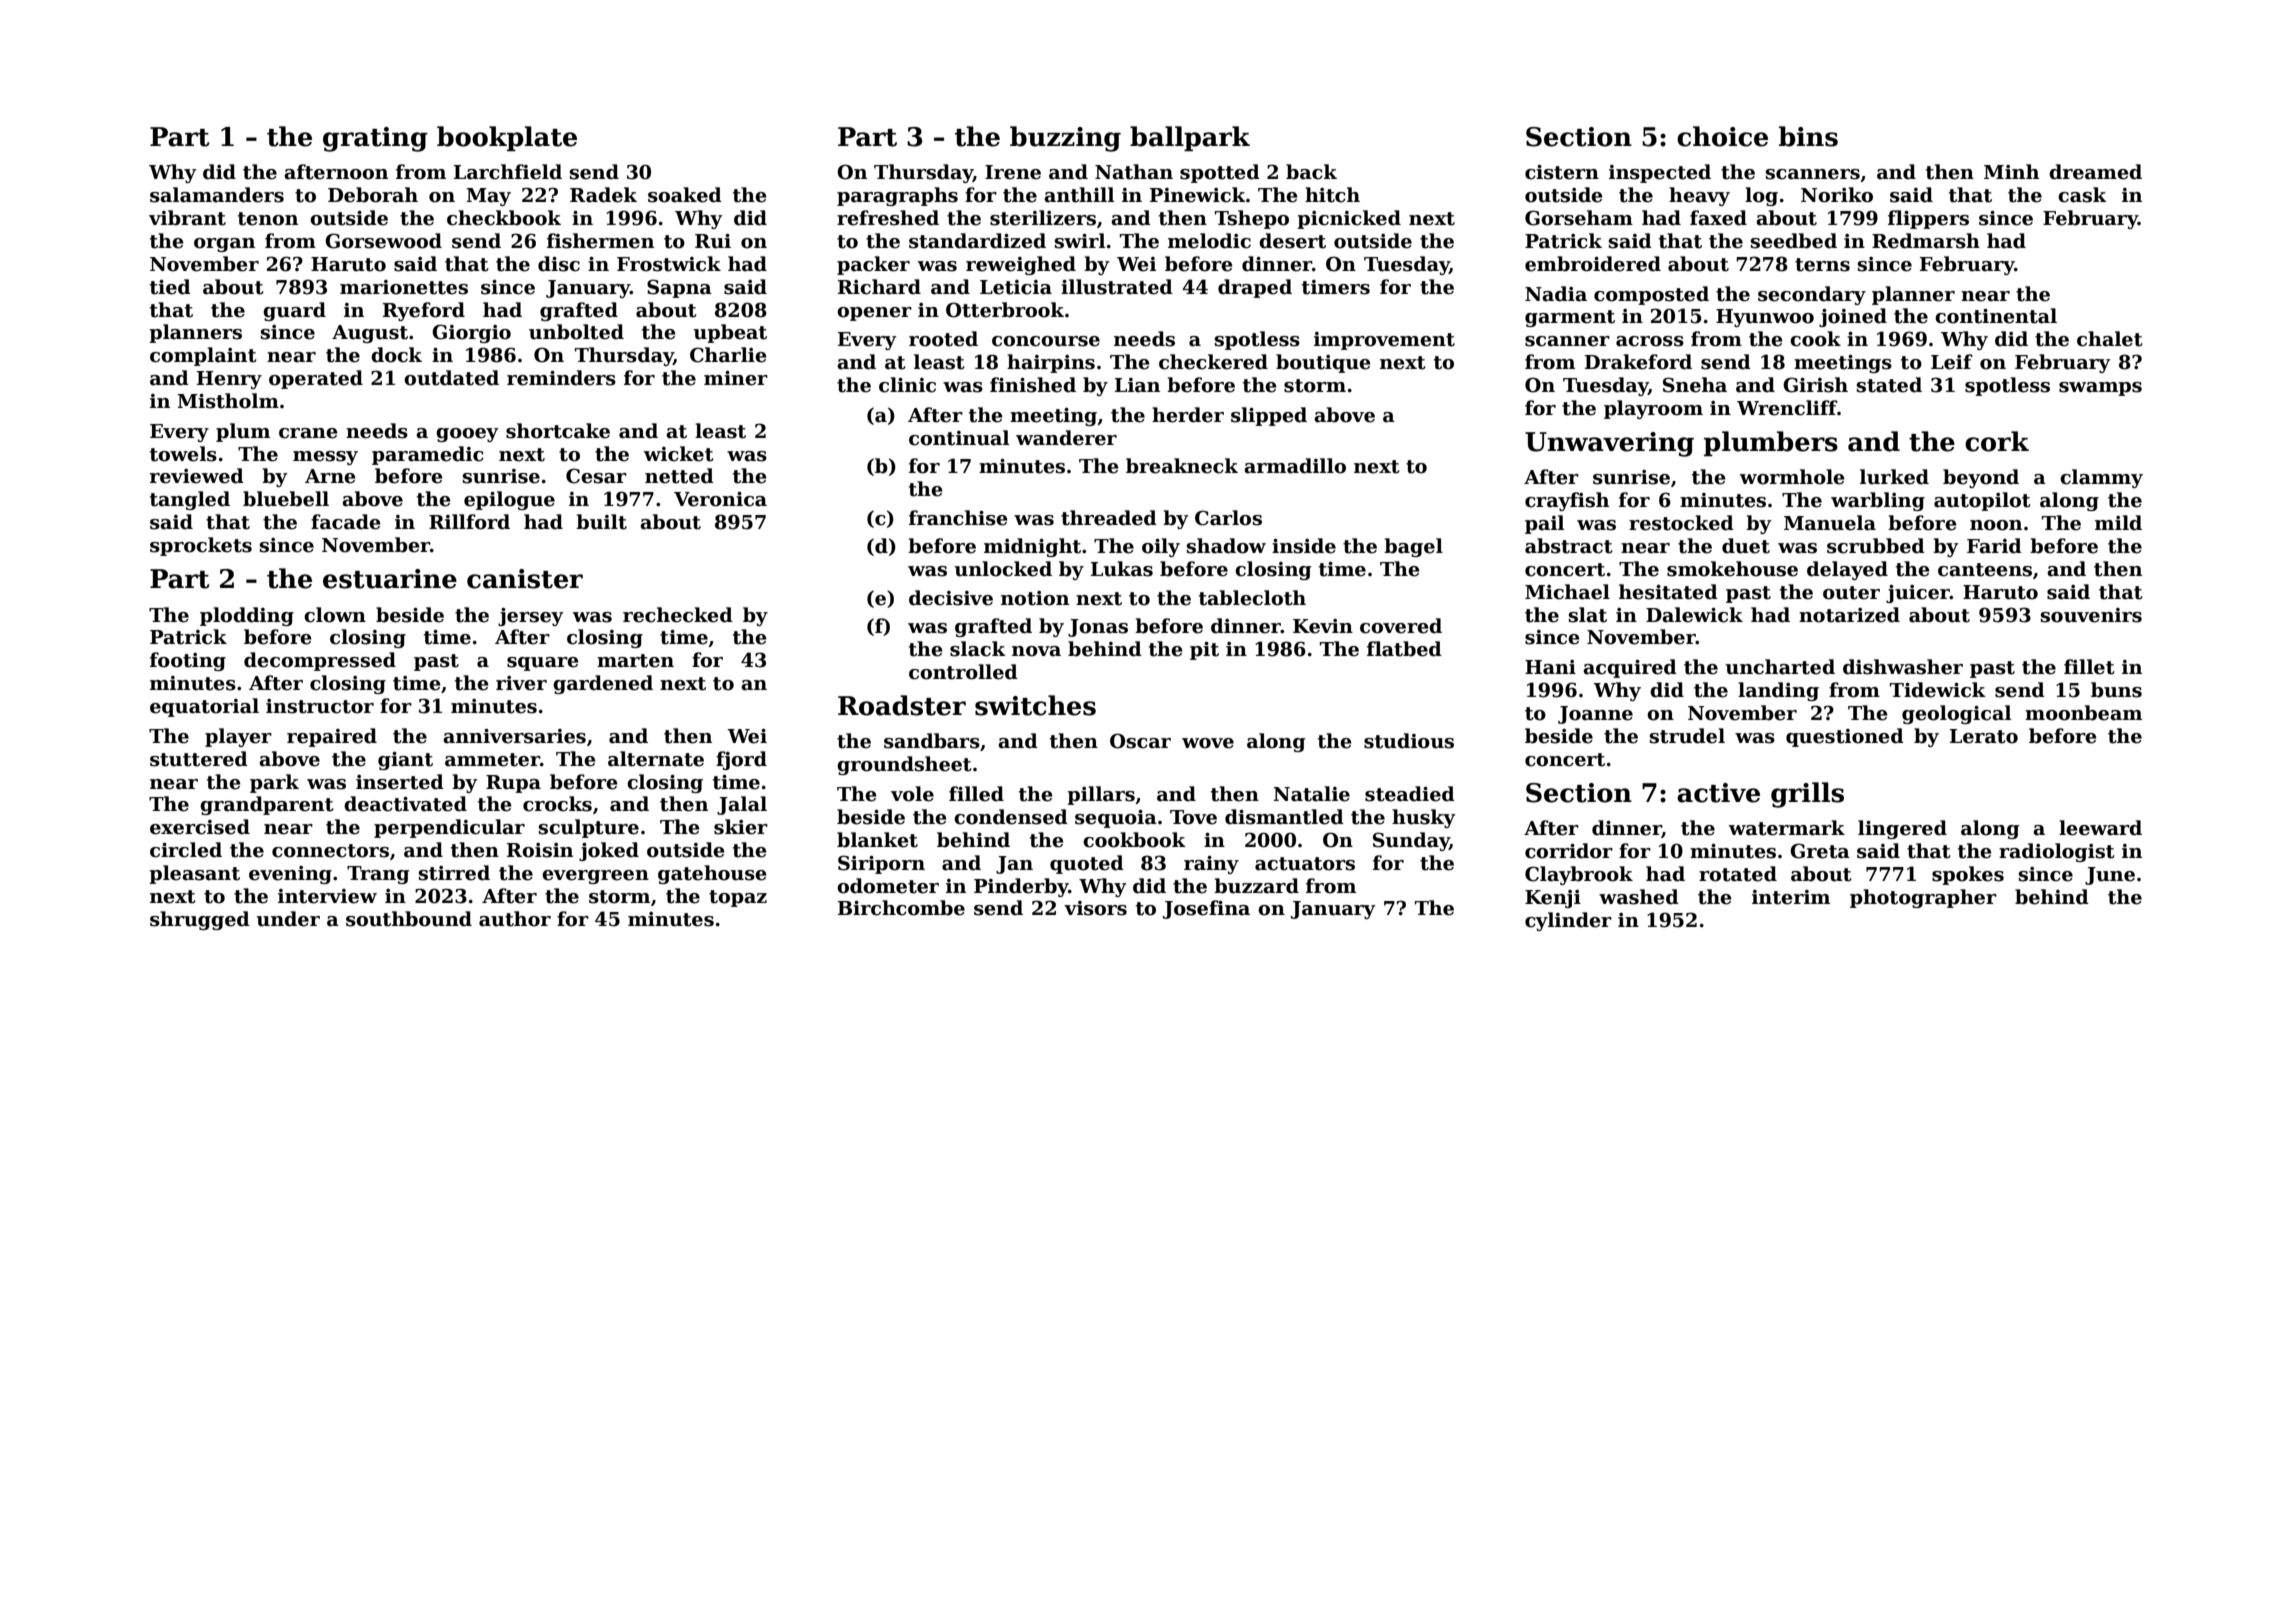 The image size is (2292, 1620). What do you see at coordinates (2082, 195) in the screenshot?
I see `cask` at bounding box center [2082, 195].
